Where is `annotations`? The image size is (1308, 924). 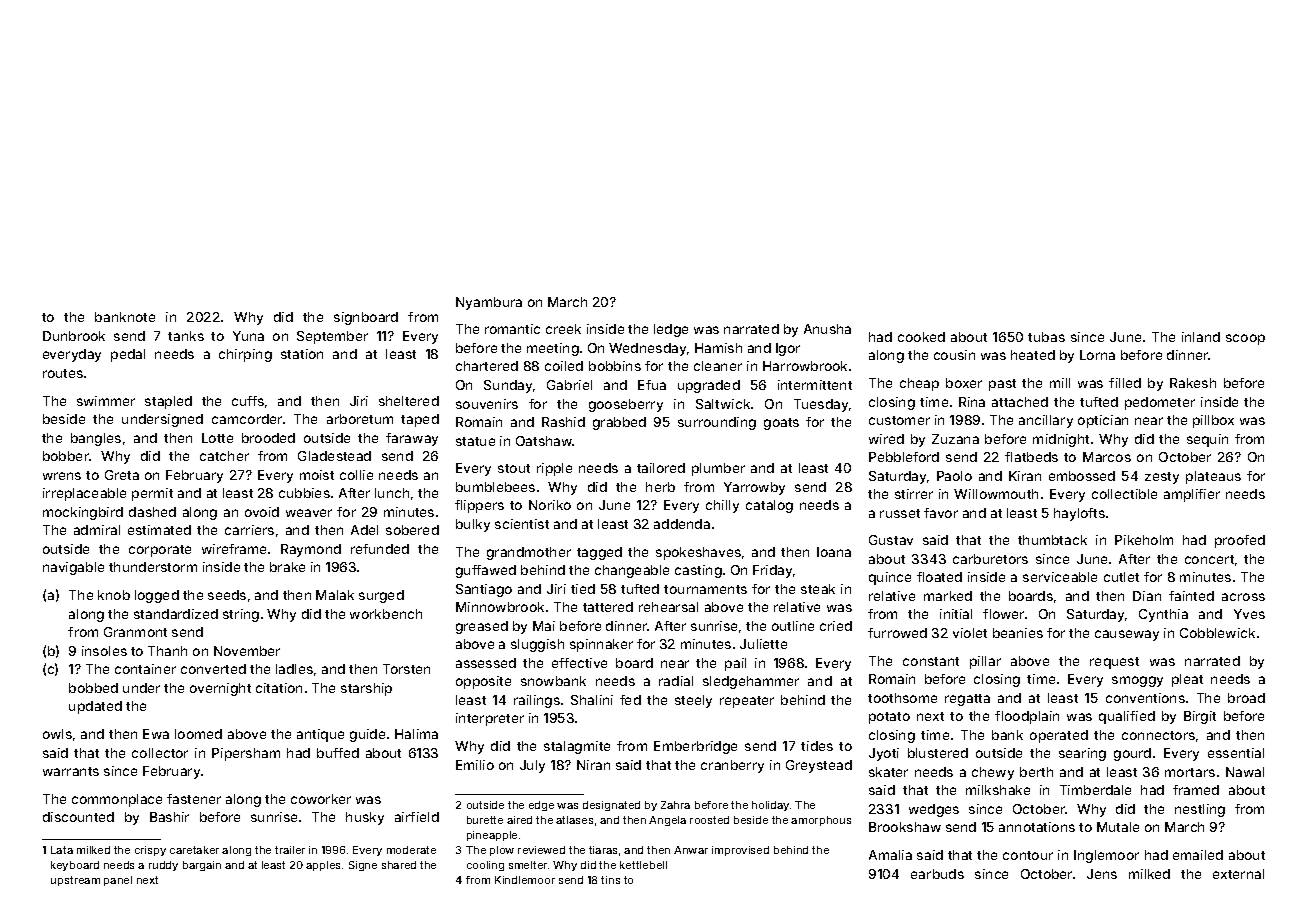 annotations is located at coordinates (1037, 827).
